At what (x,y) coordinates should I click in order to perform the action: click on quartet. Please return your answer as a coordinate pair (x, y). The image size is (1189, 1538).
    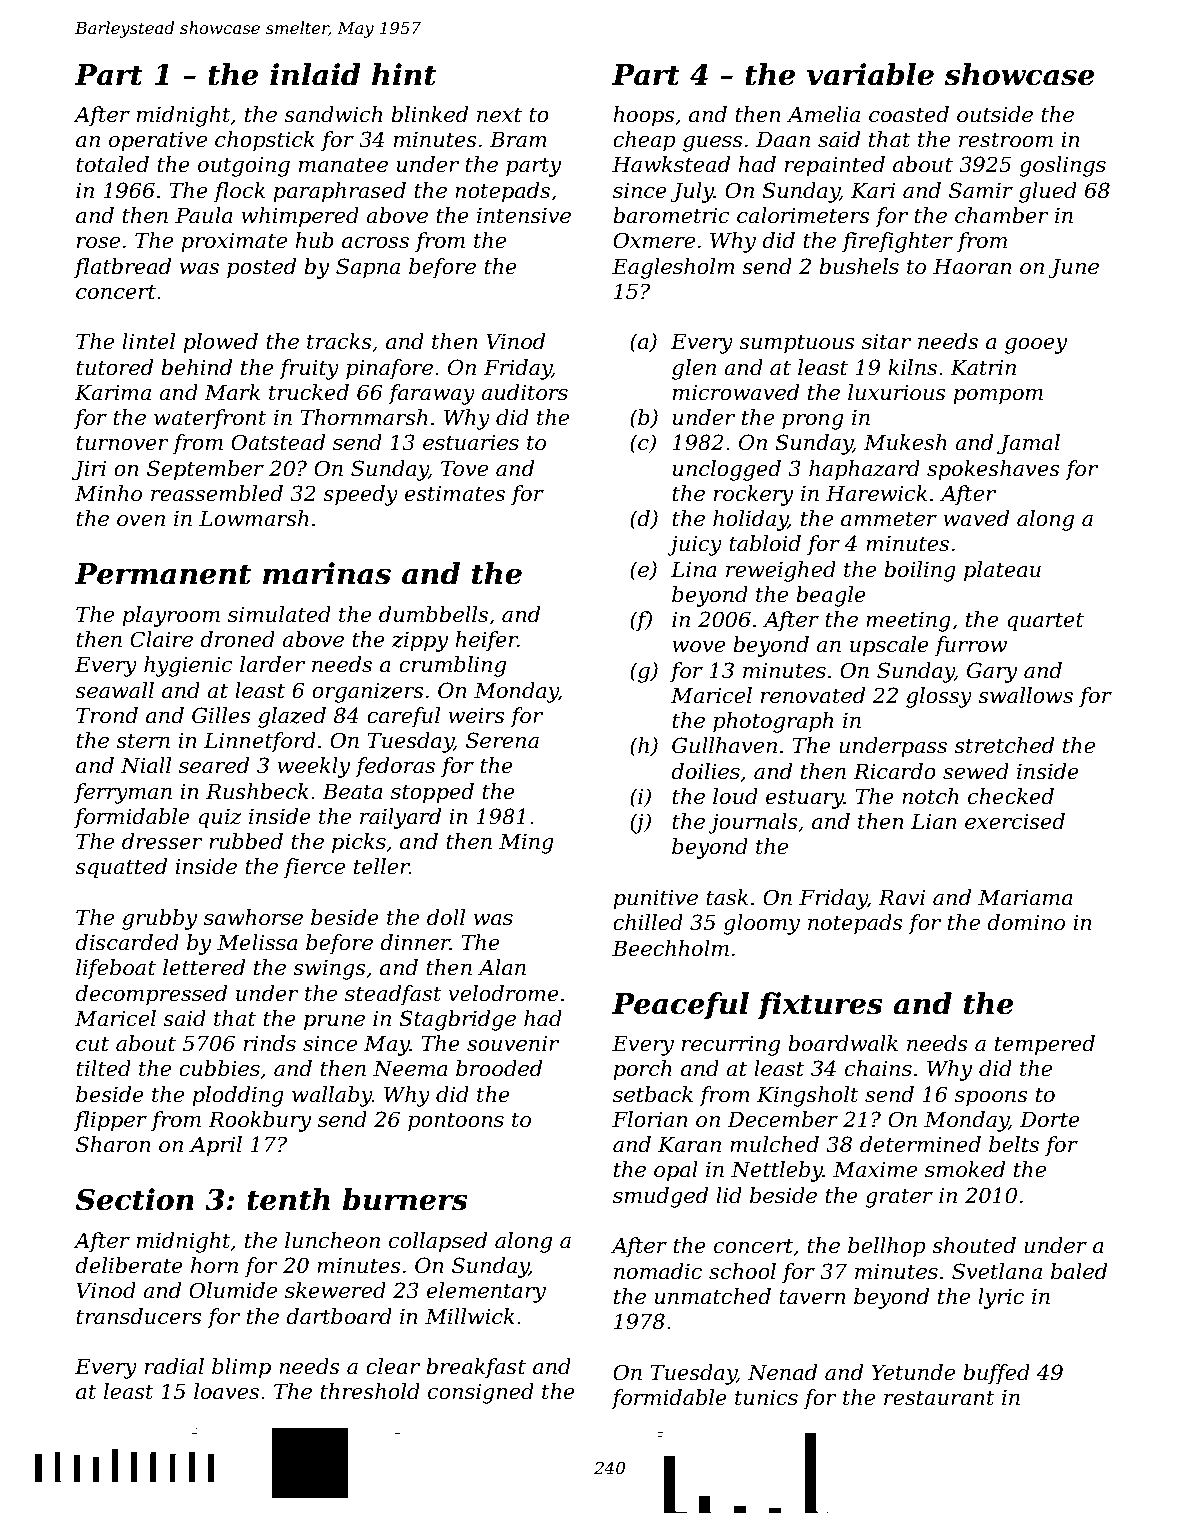
    Looking at the image, I should click on (1045, 622).
